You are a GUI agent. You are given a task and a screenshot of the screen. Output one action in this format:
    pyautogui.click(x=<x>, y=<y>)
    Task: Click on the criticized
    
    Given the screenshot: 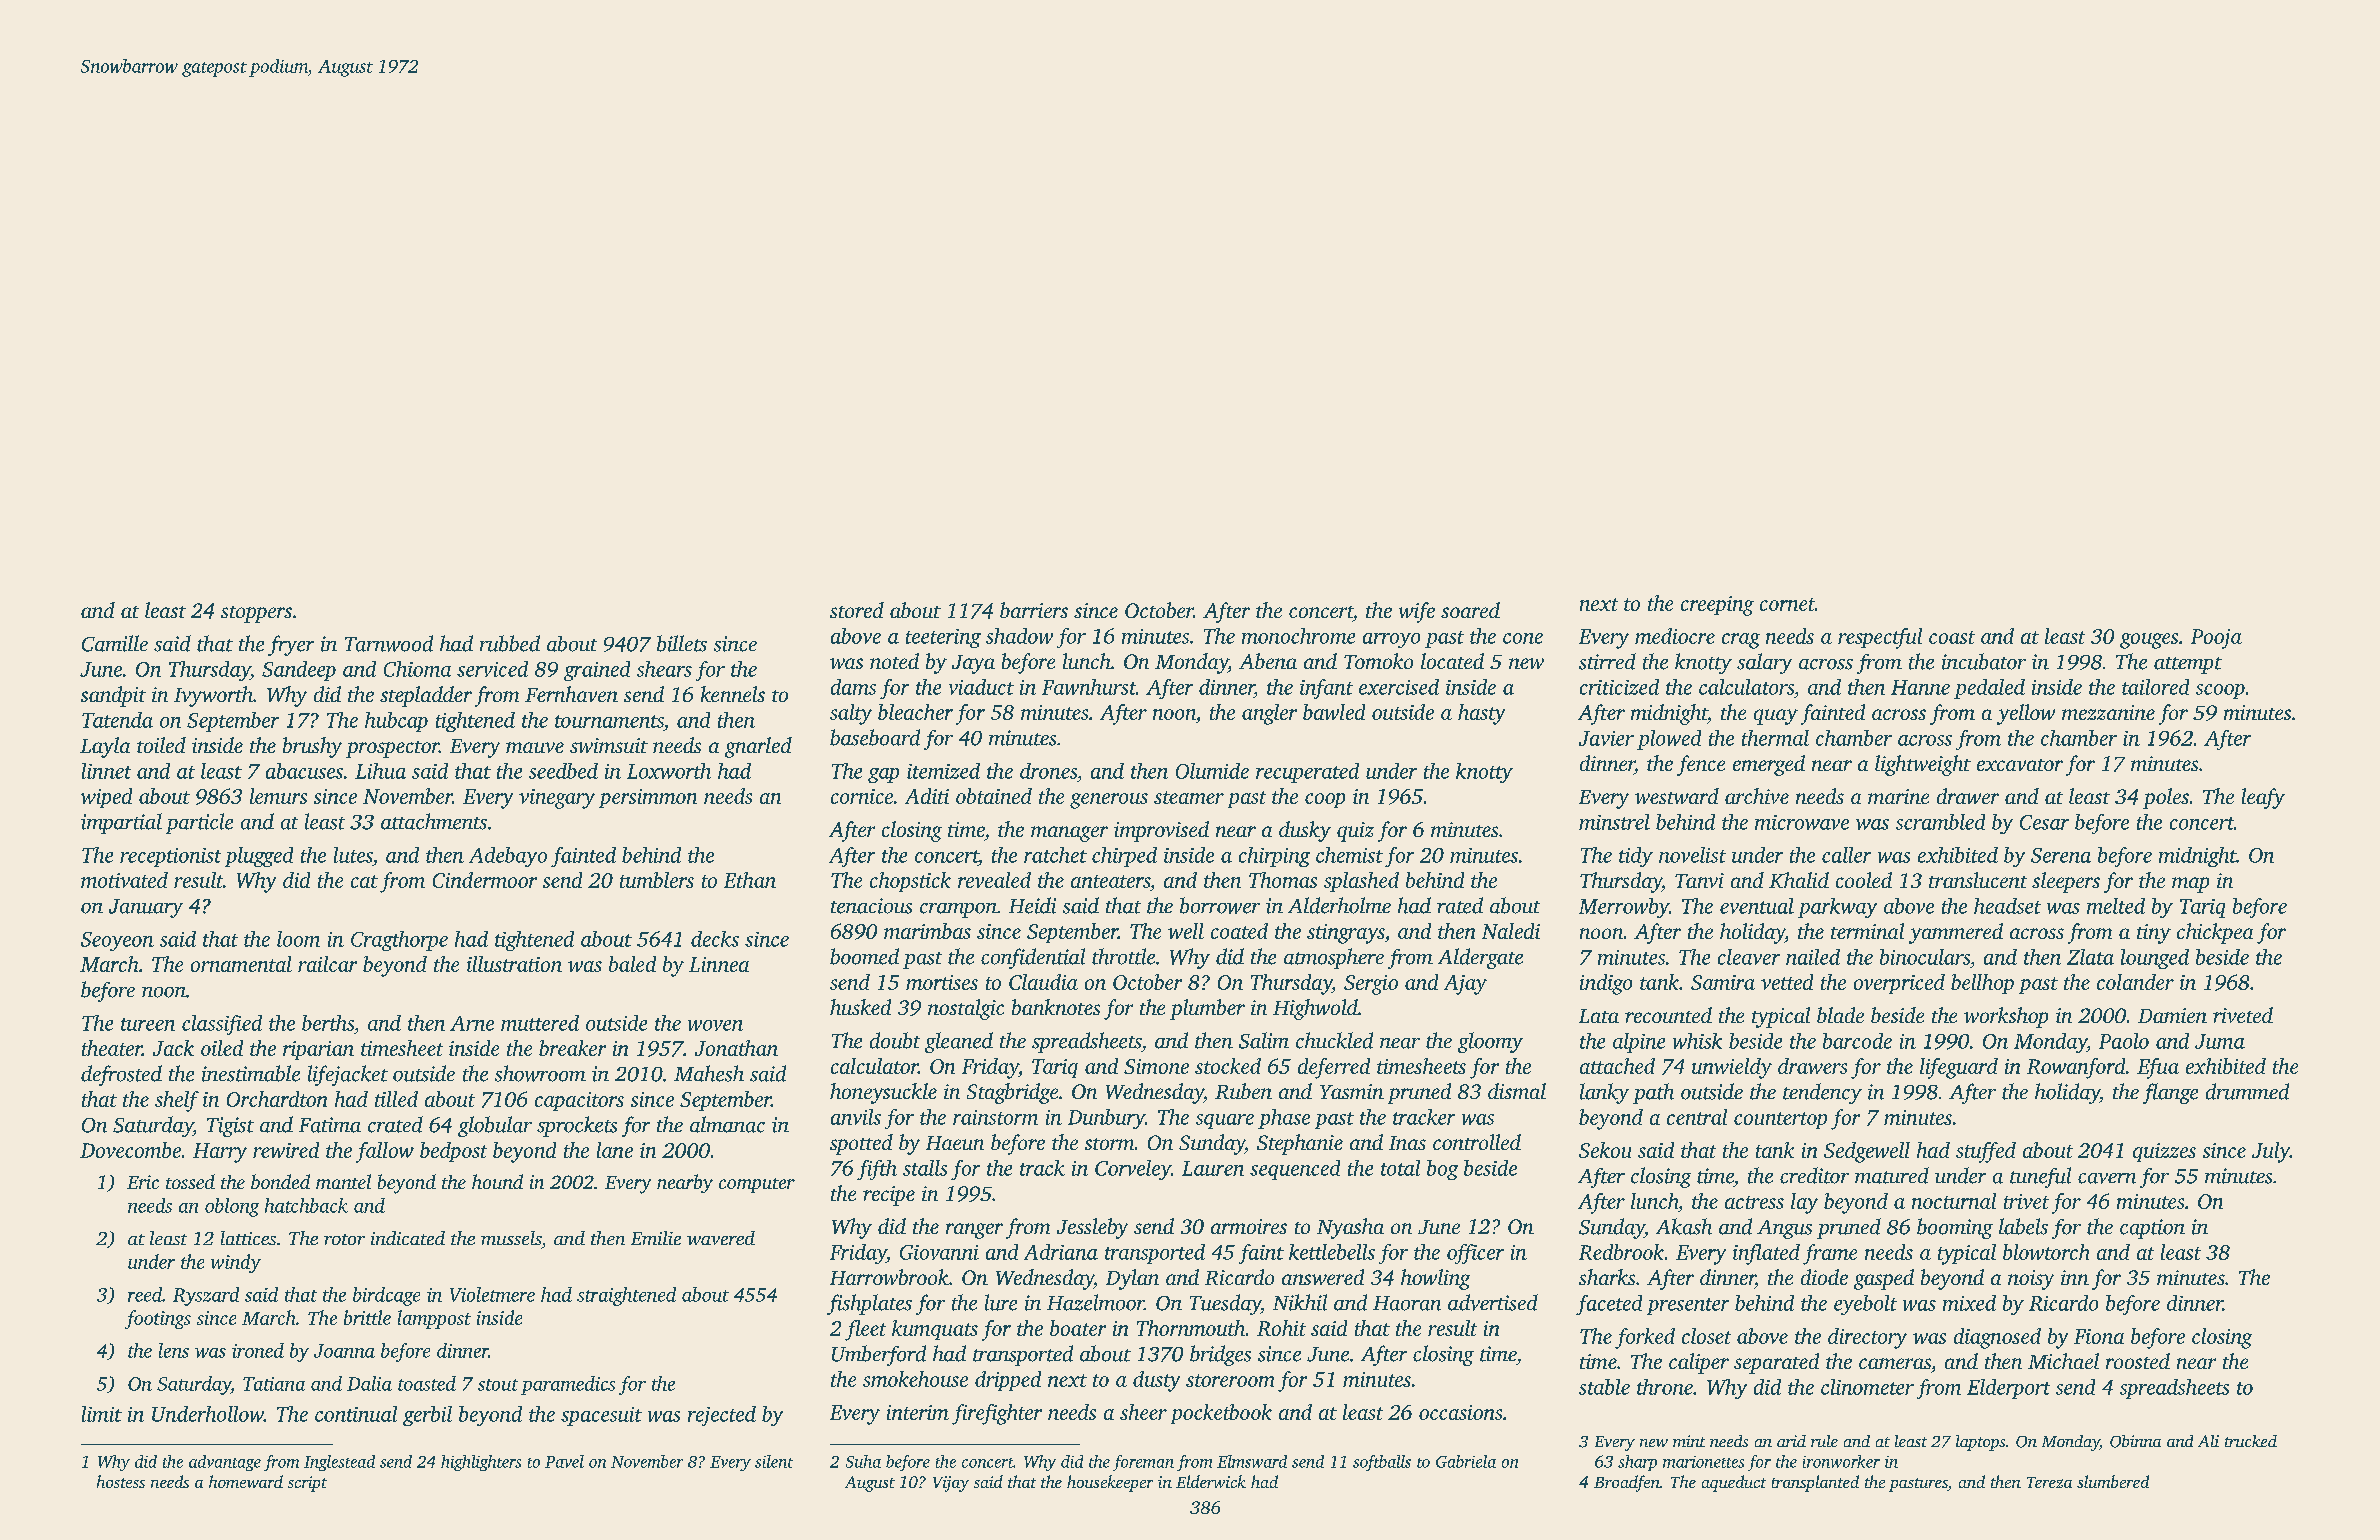 What is the action you would take?
    pyautogui.click(x=1619, y=687)
